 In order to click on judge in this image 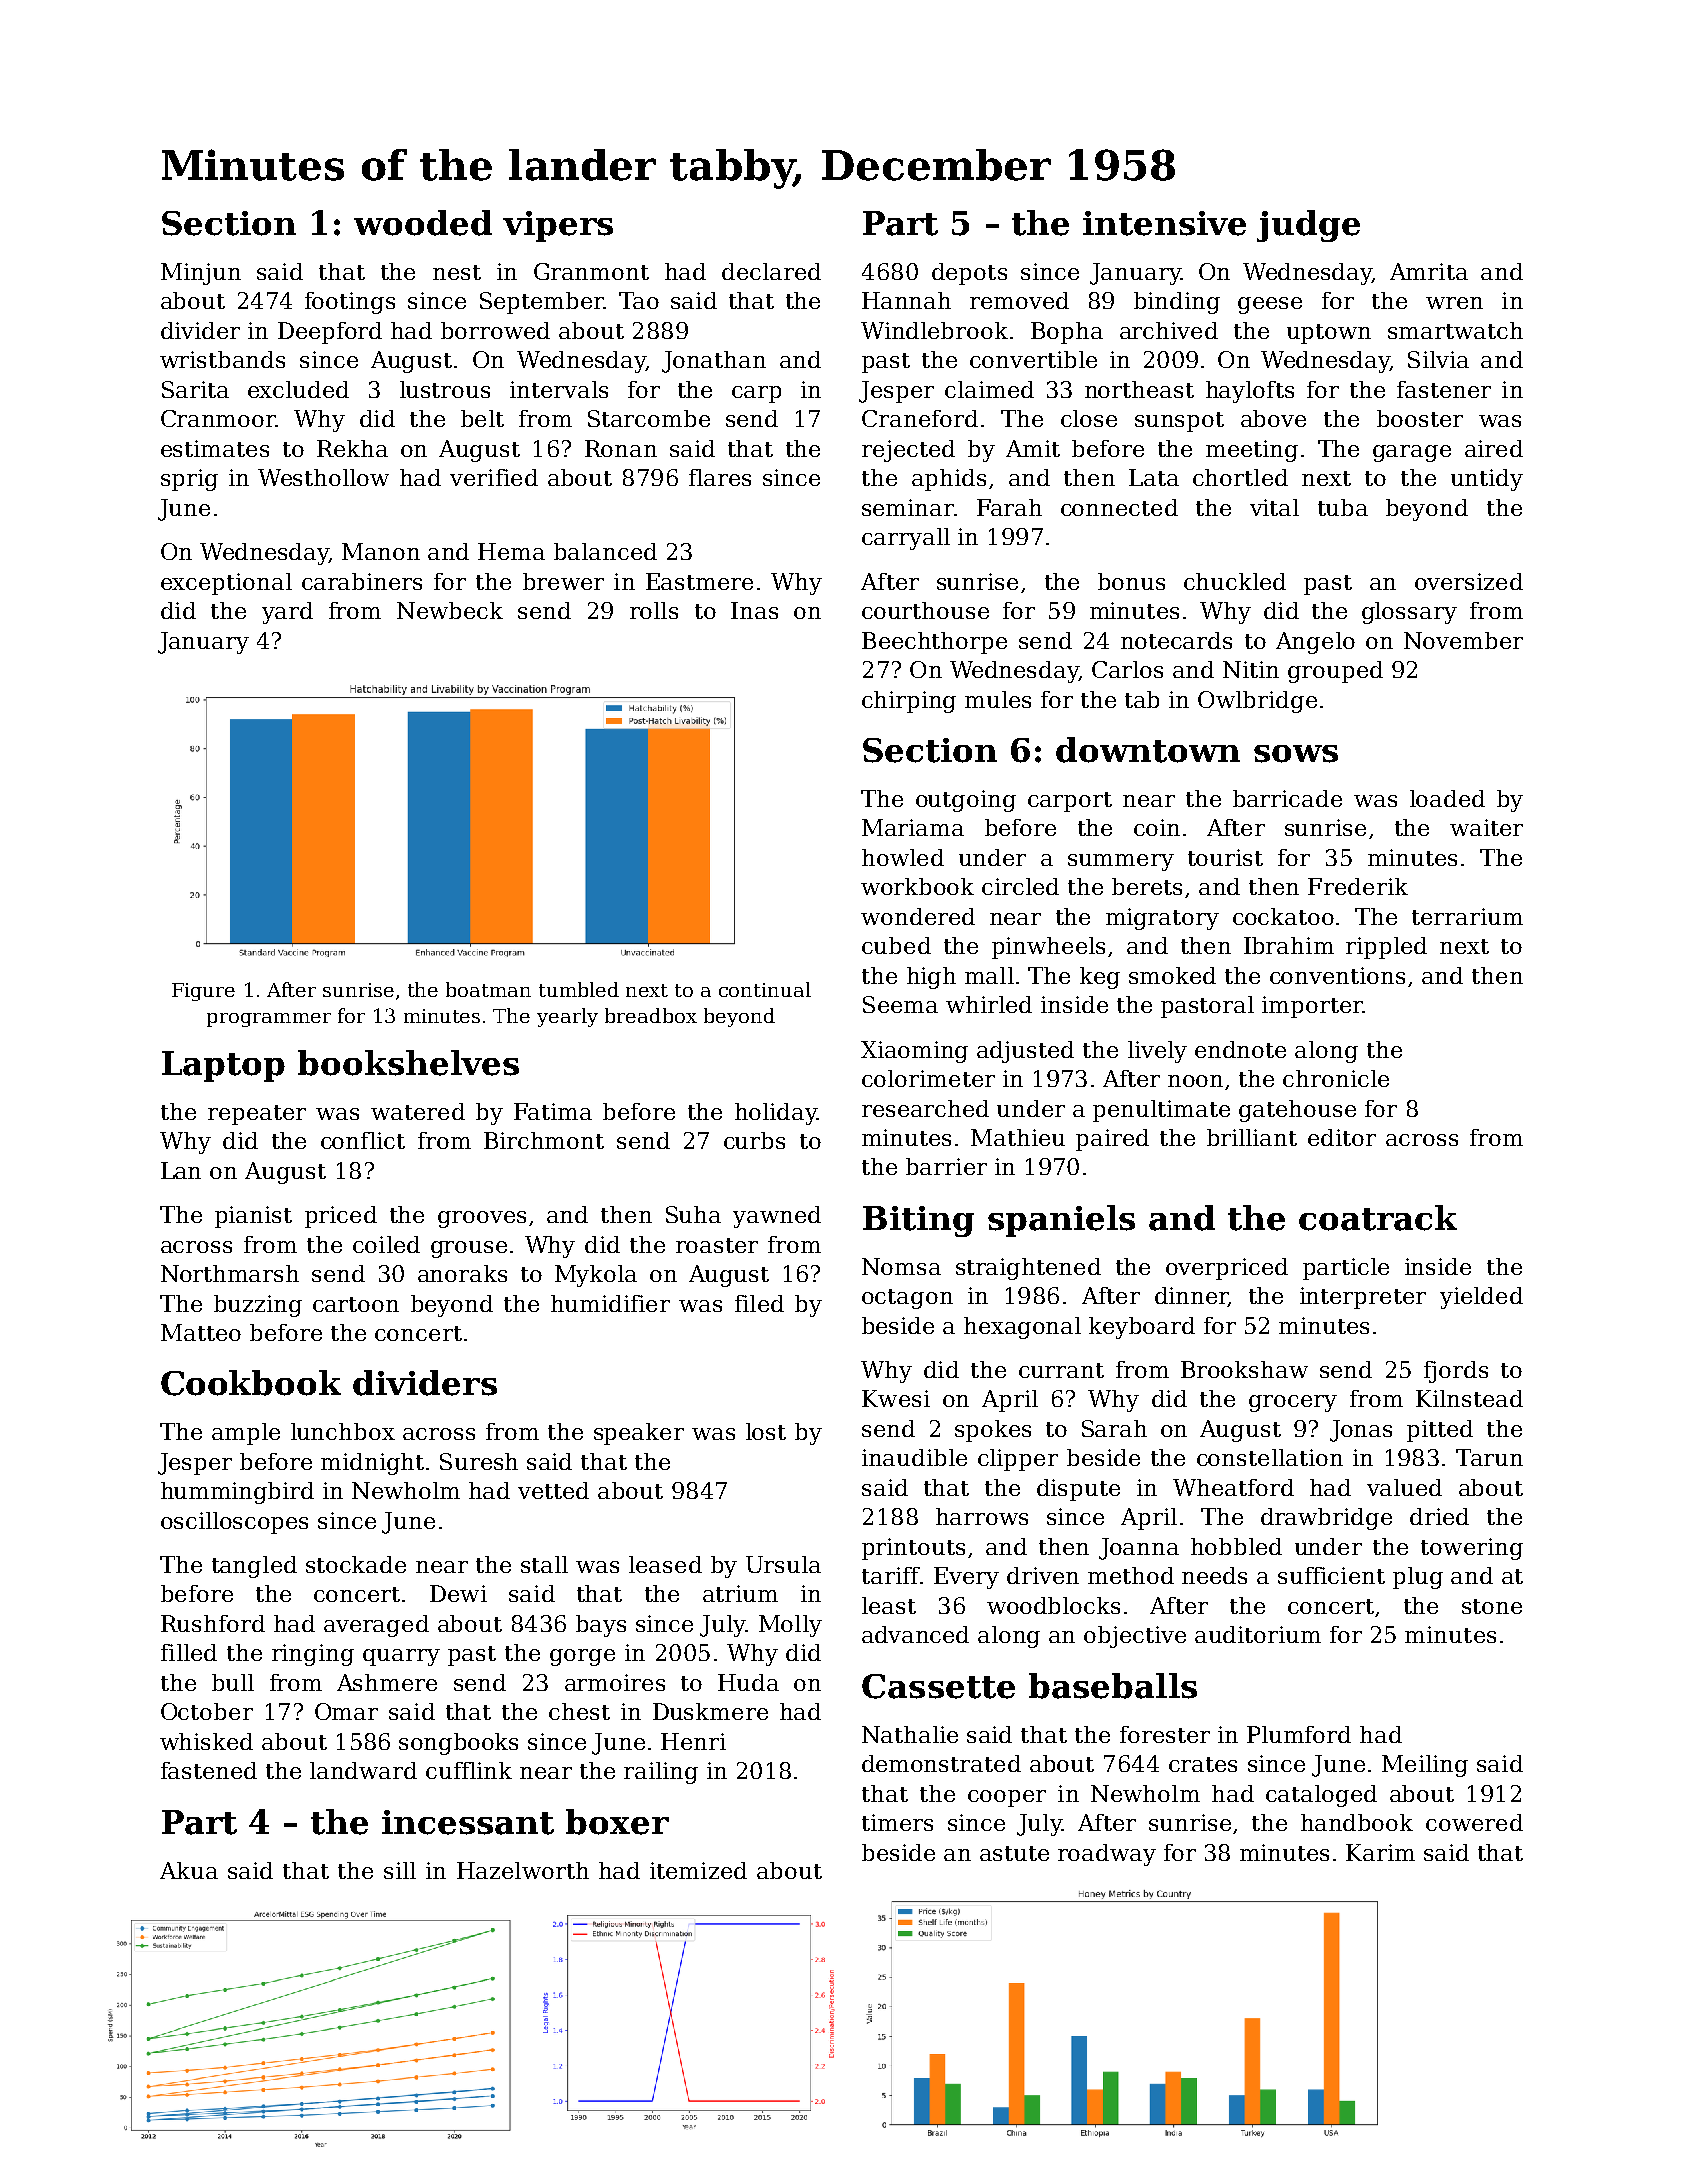, I will do `click(1308, 226)`.
